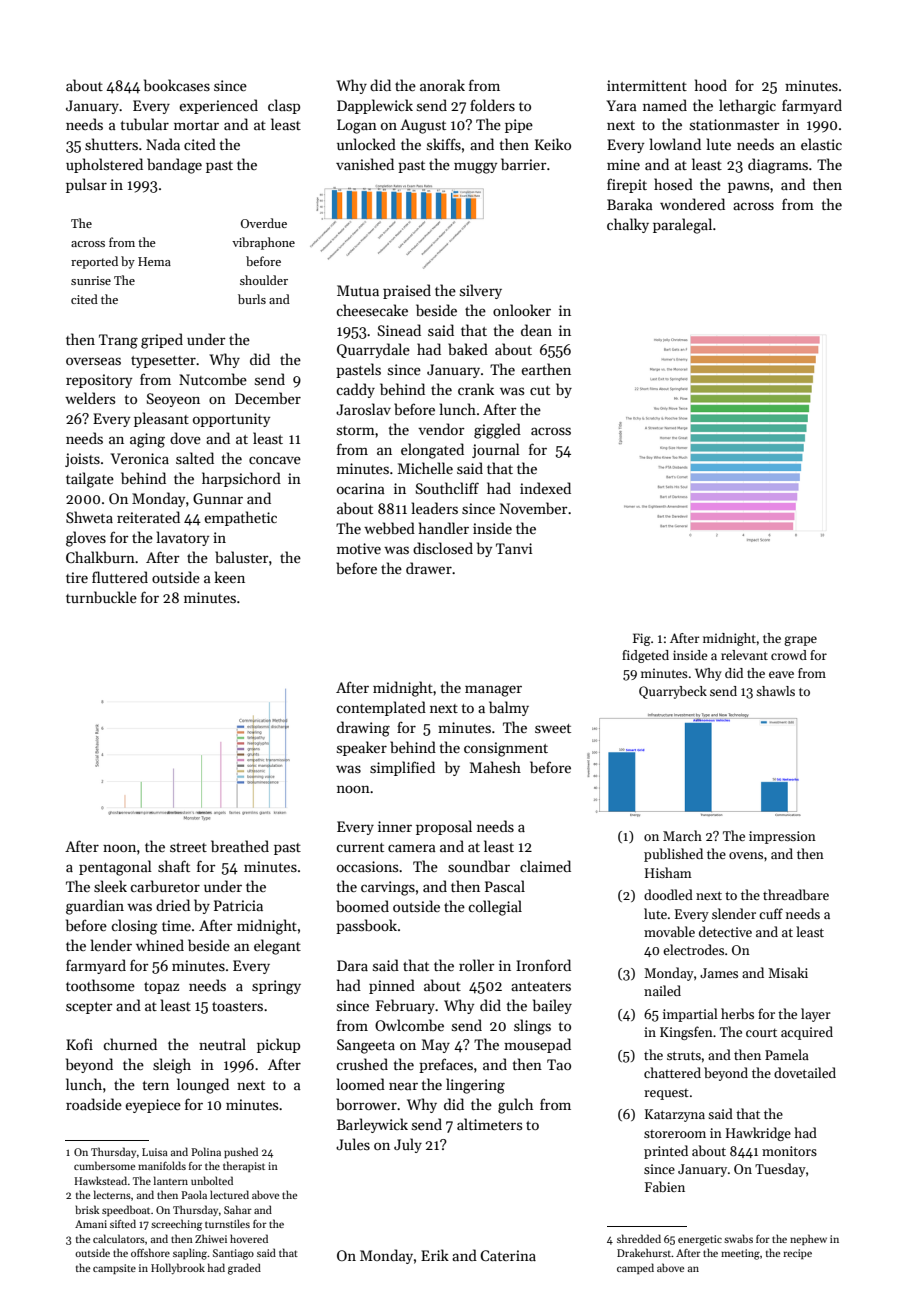  I want to click on speaker, so click(362, 748).
